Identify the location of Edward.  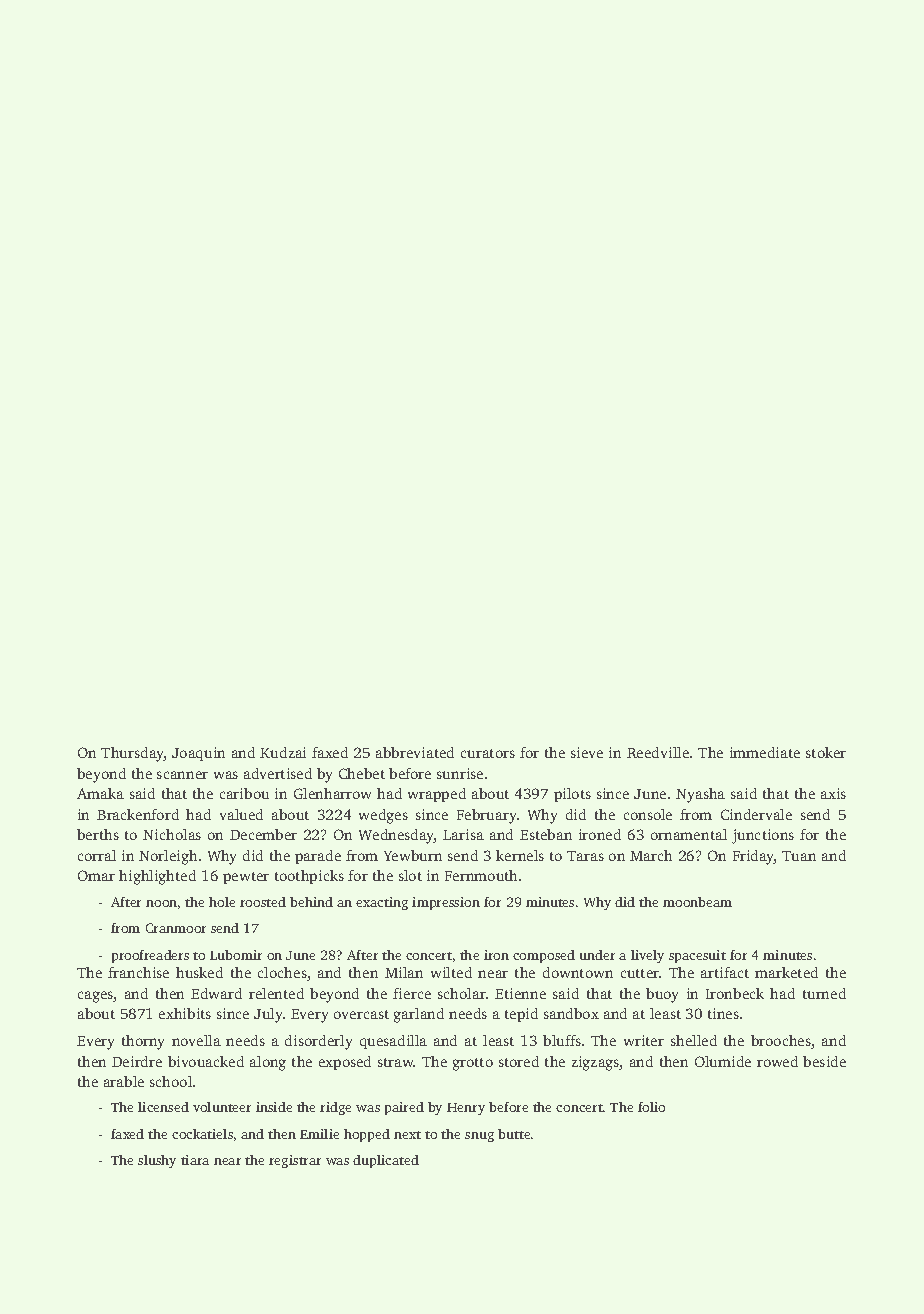
(216, 993).
